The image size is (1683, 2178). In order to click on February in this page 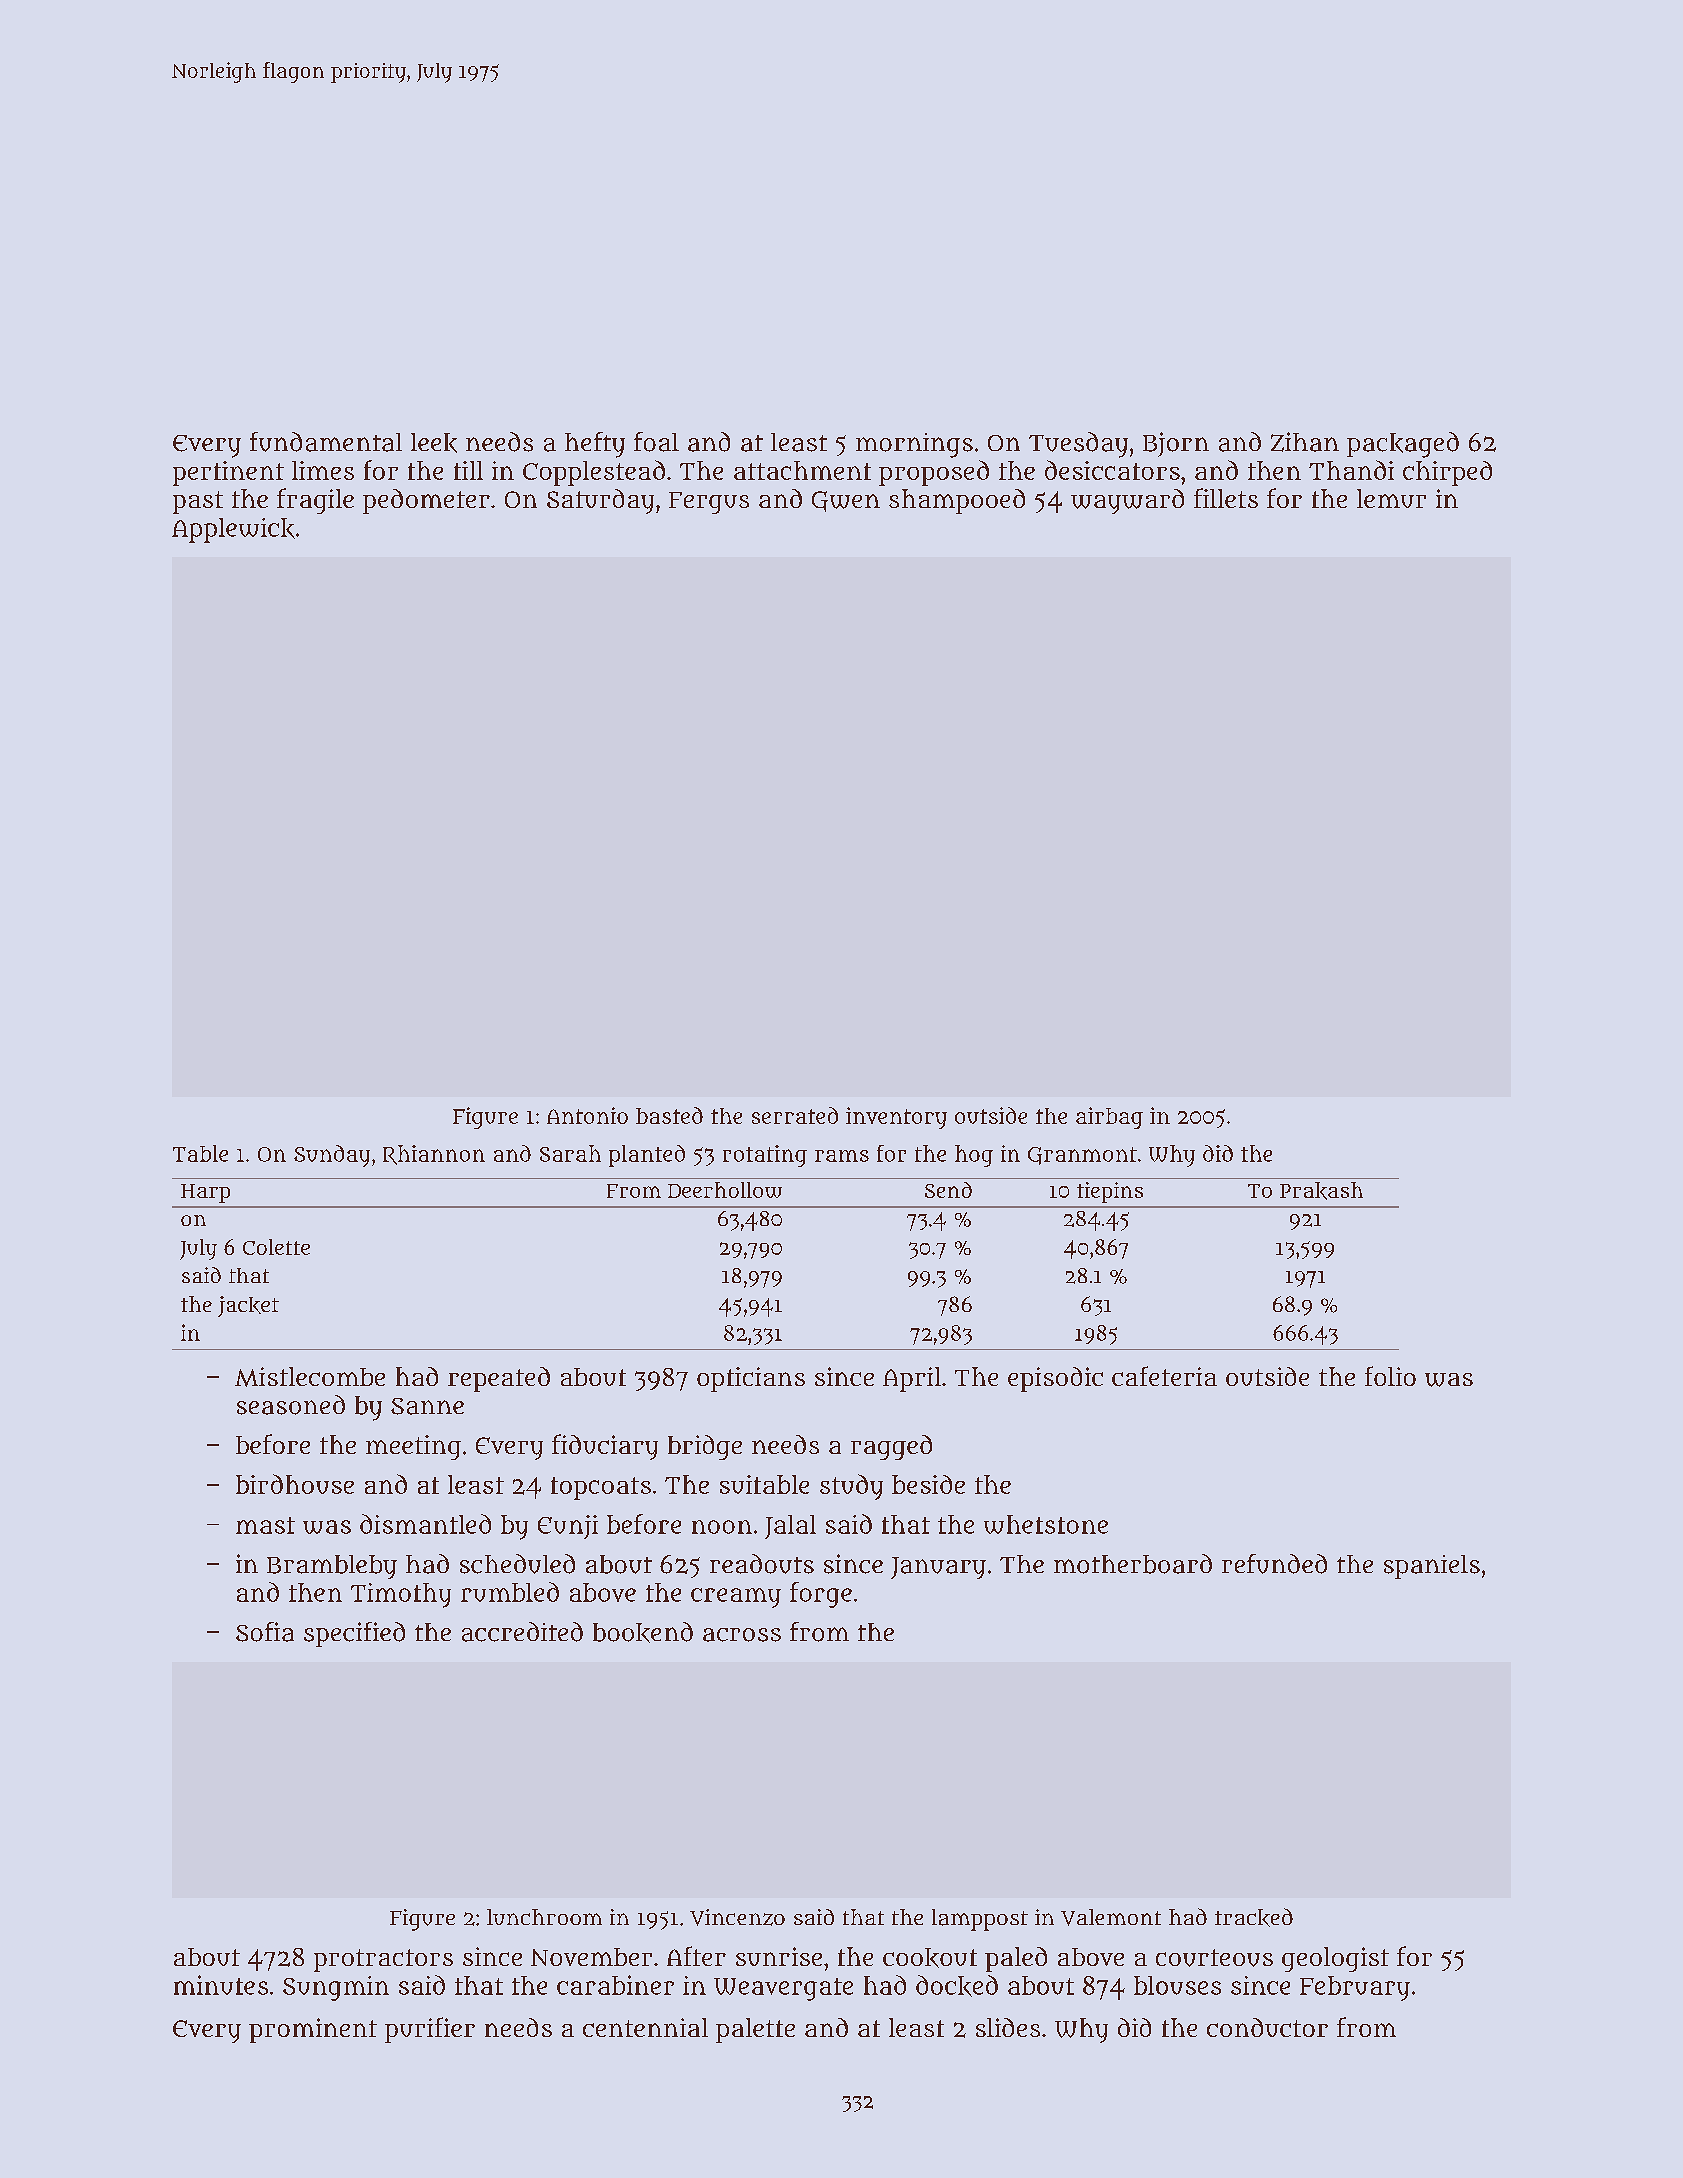, I will do `click(1355, 1988)`.
